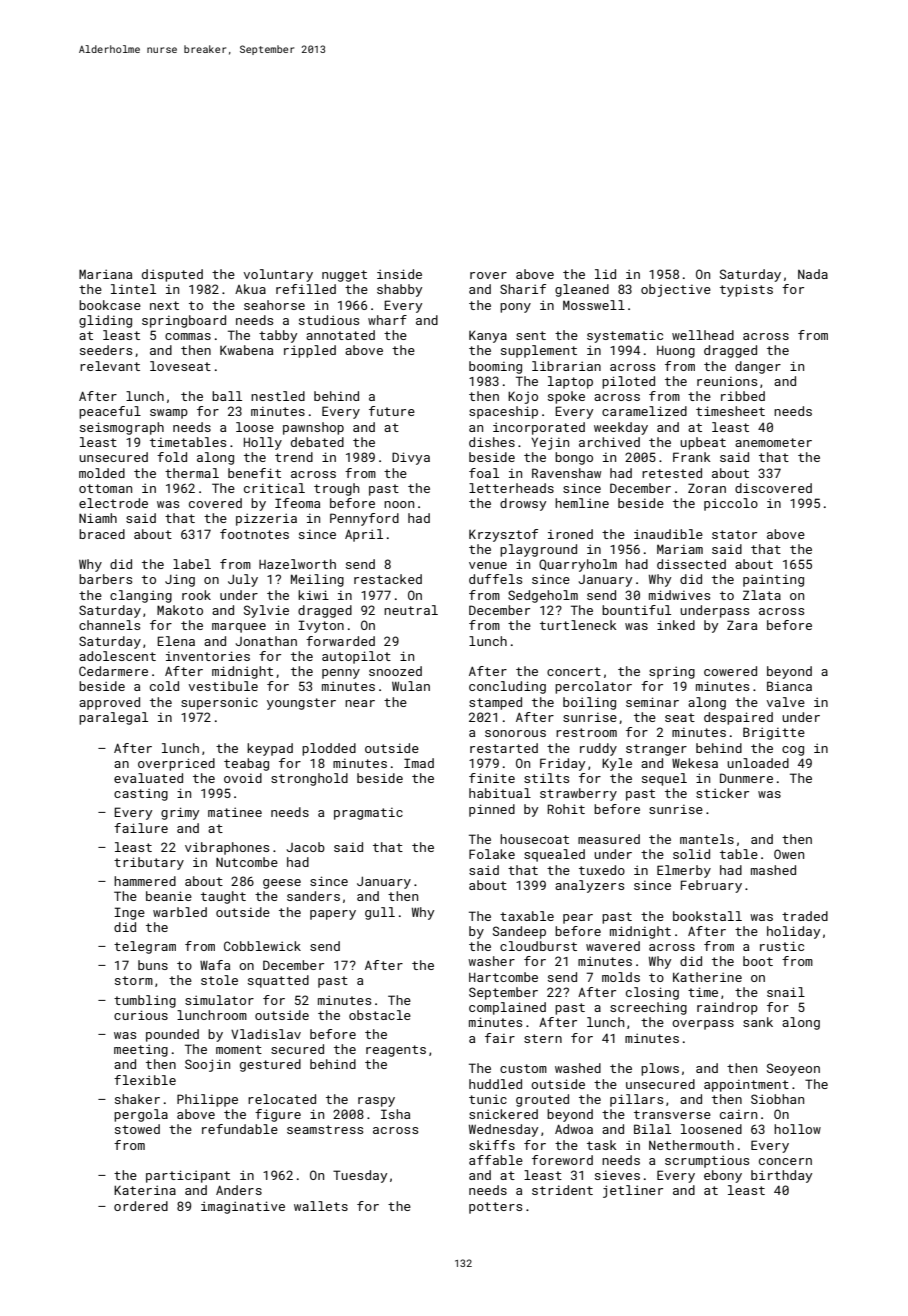 The image size is (908, 1316). Describe the element at coordinates (496, 1160) in the screenshot. I see `affable` at that location.
